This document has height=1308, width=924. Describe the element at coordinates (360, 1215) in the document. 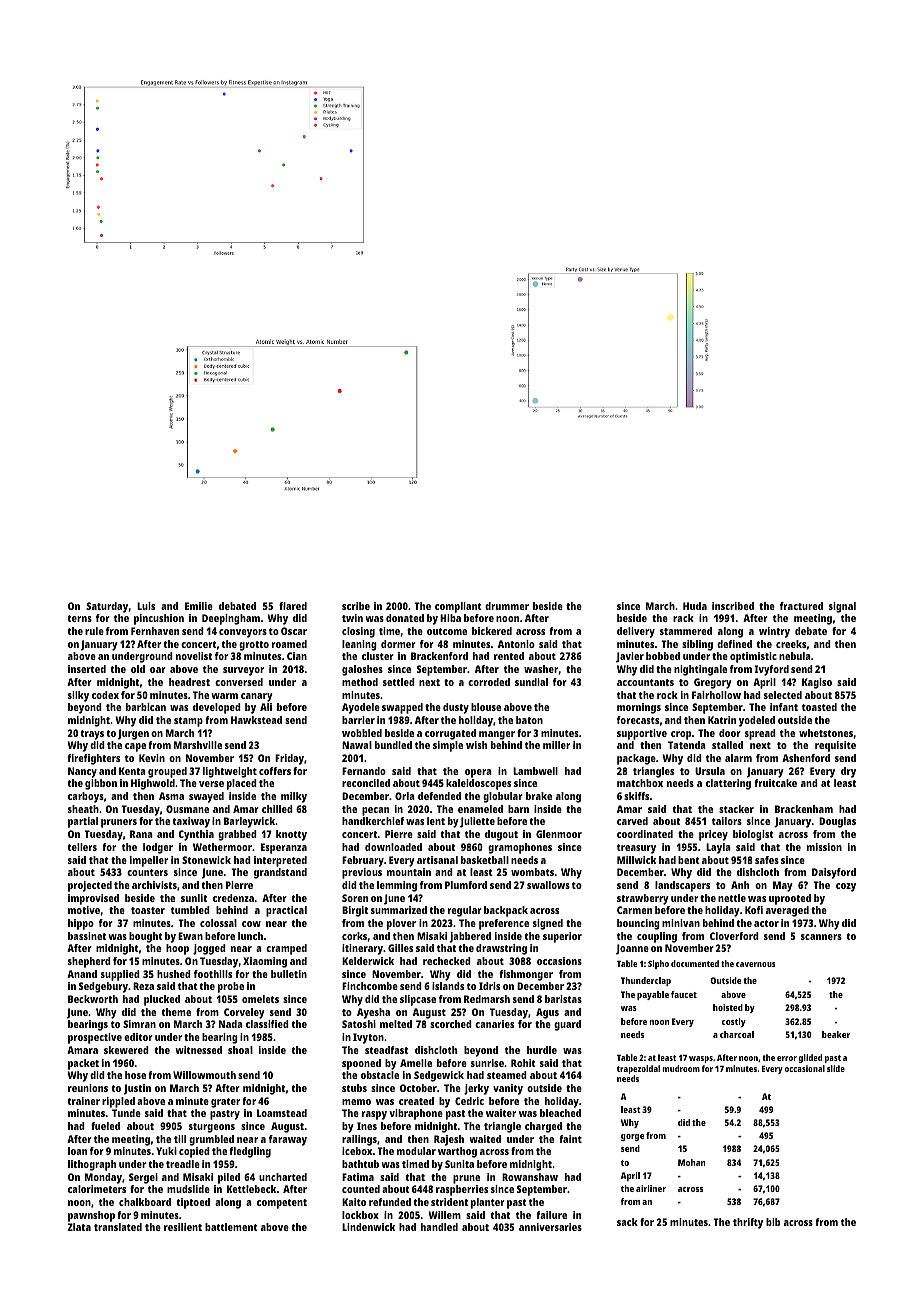

I see `lockbox` at that location.
